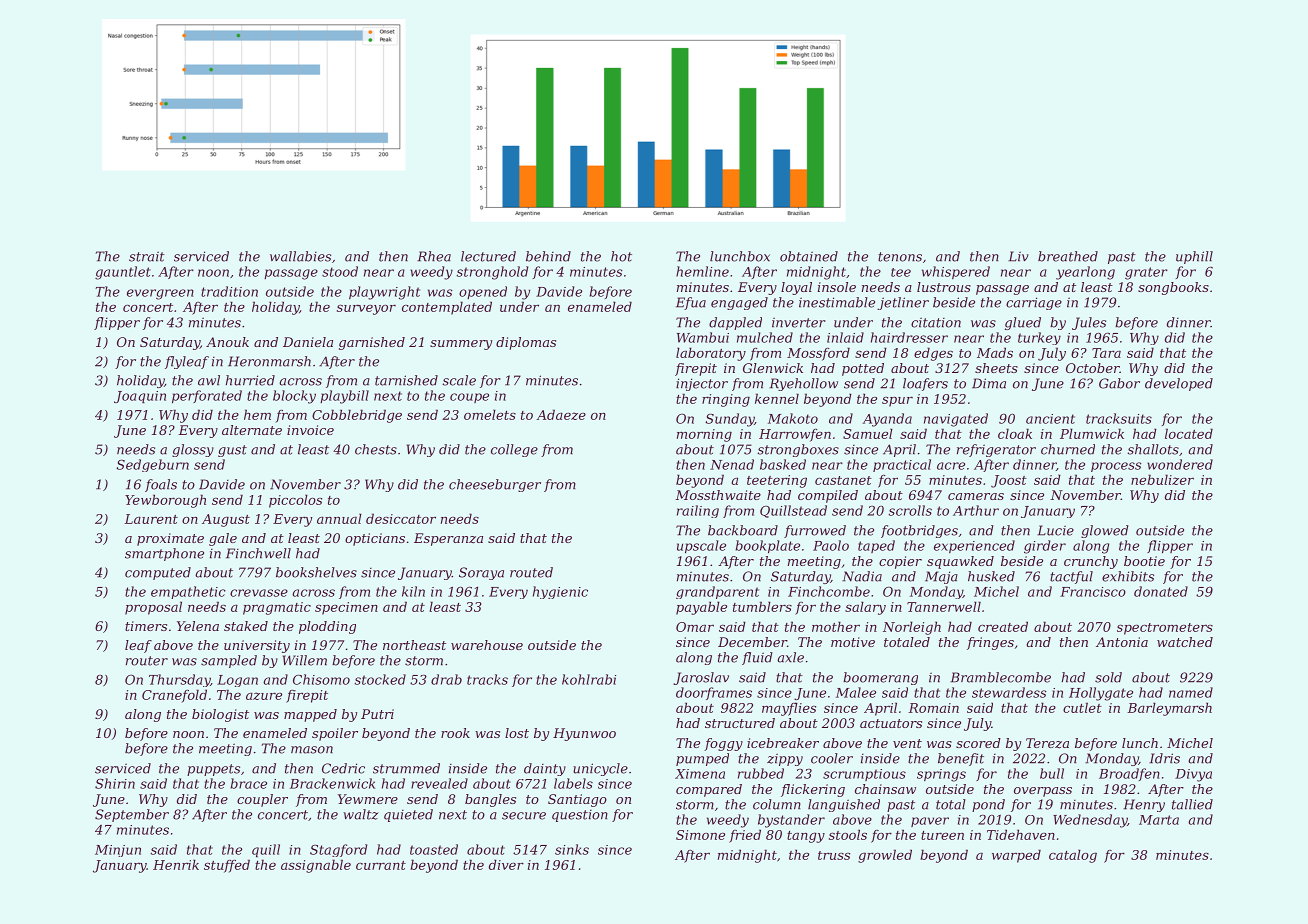 Image resolution: width=1308 pixels, height=924 pixels. I want to click on uphill, so click(1194, 257).
